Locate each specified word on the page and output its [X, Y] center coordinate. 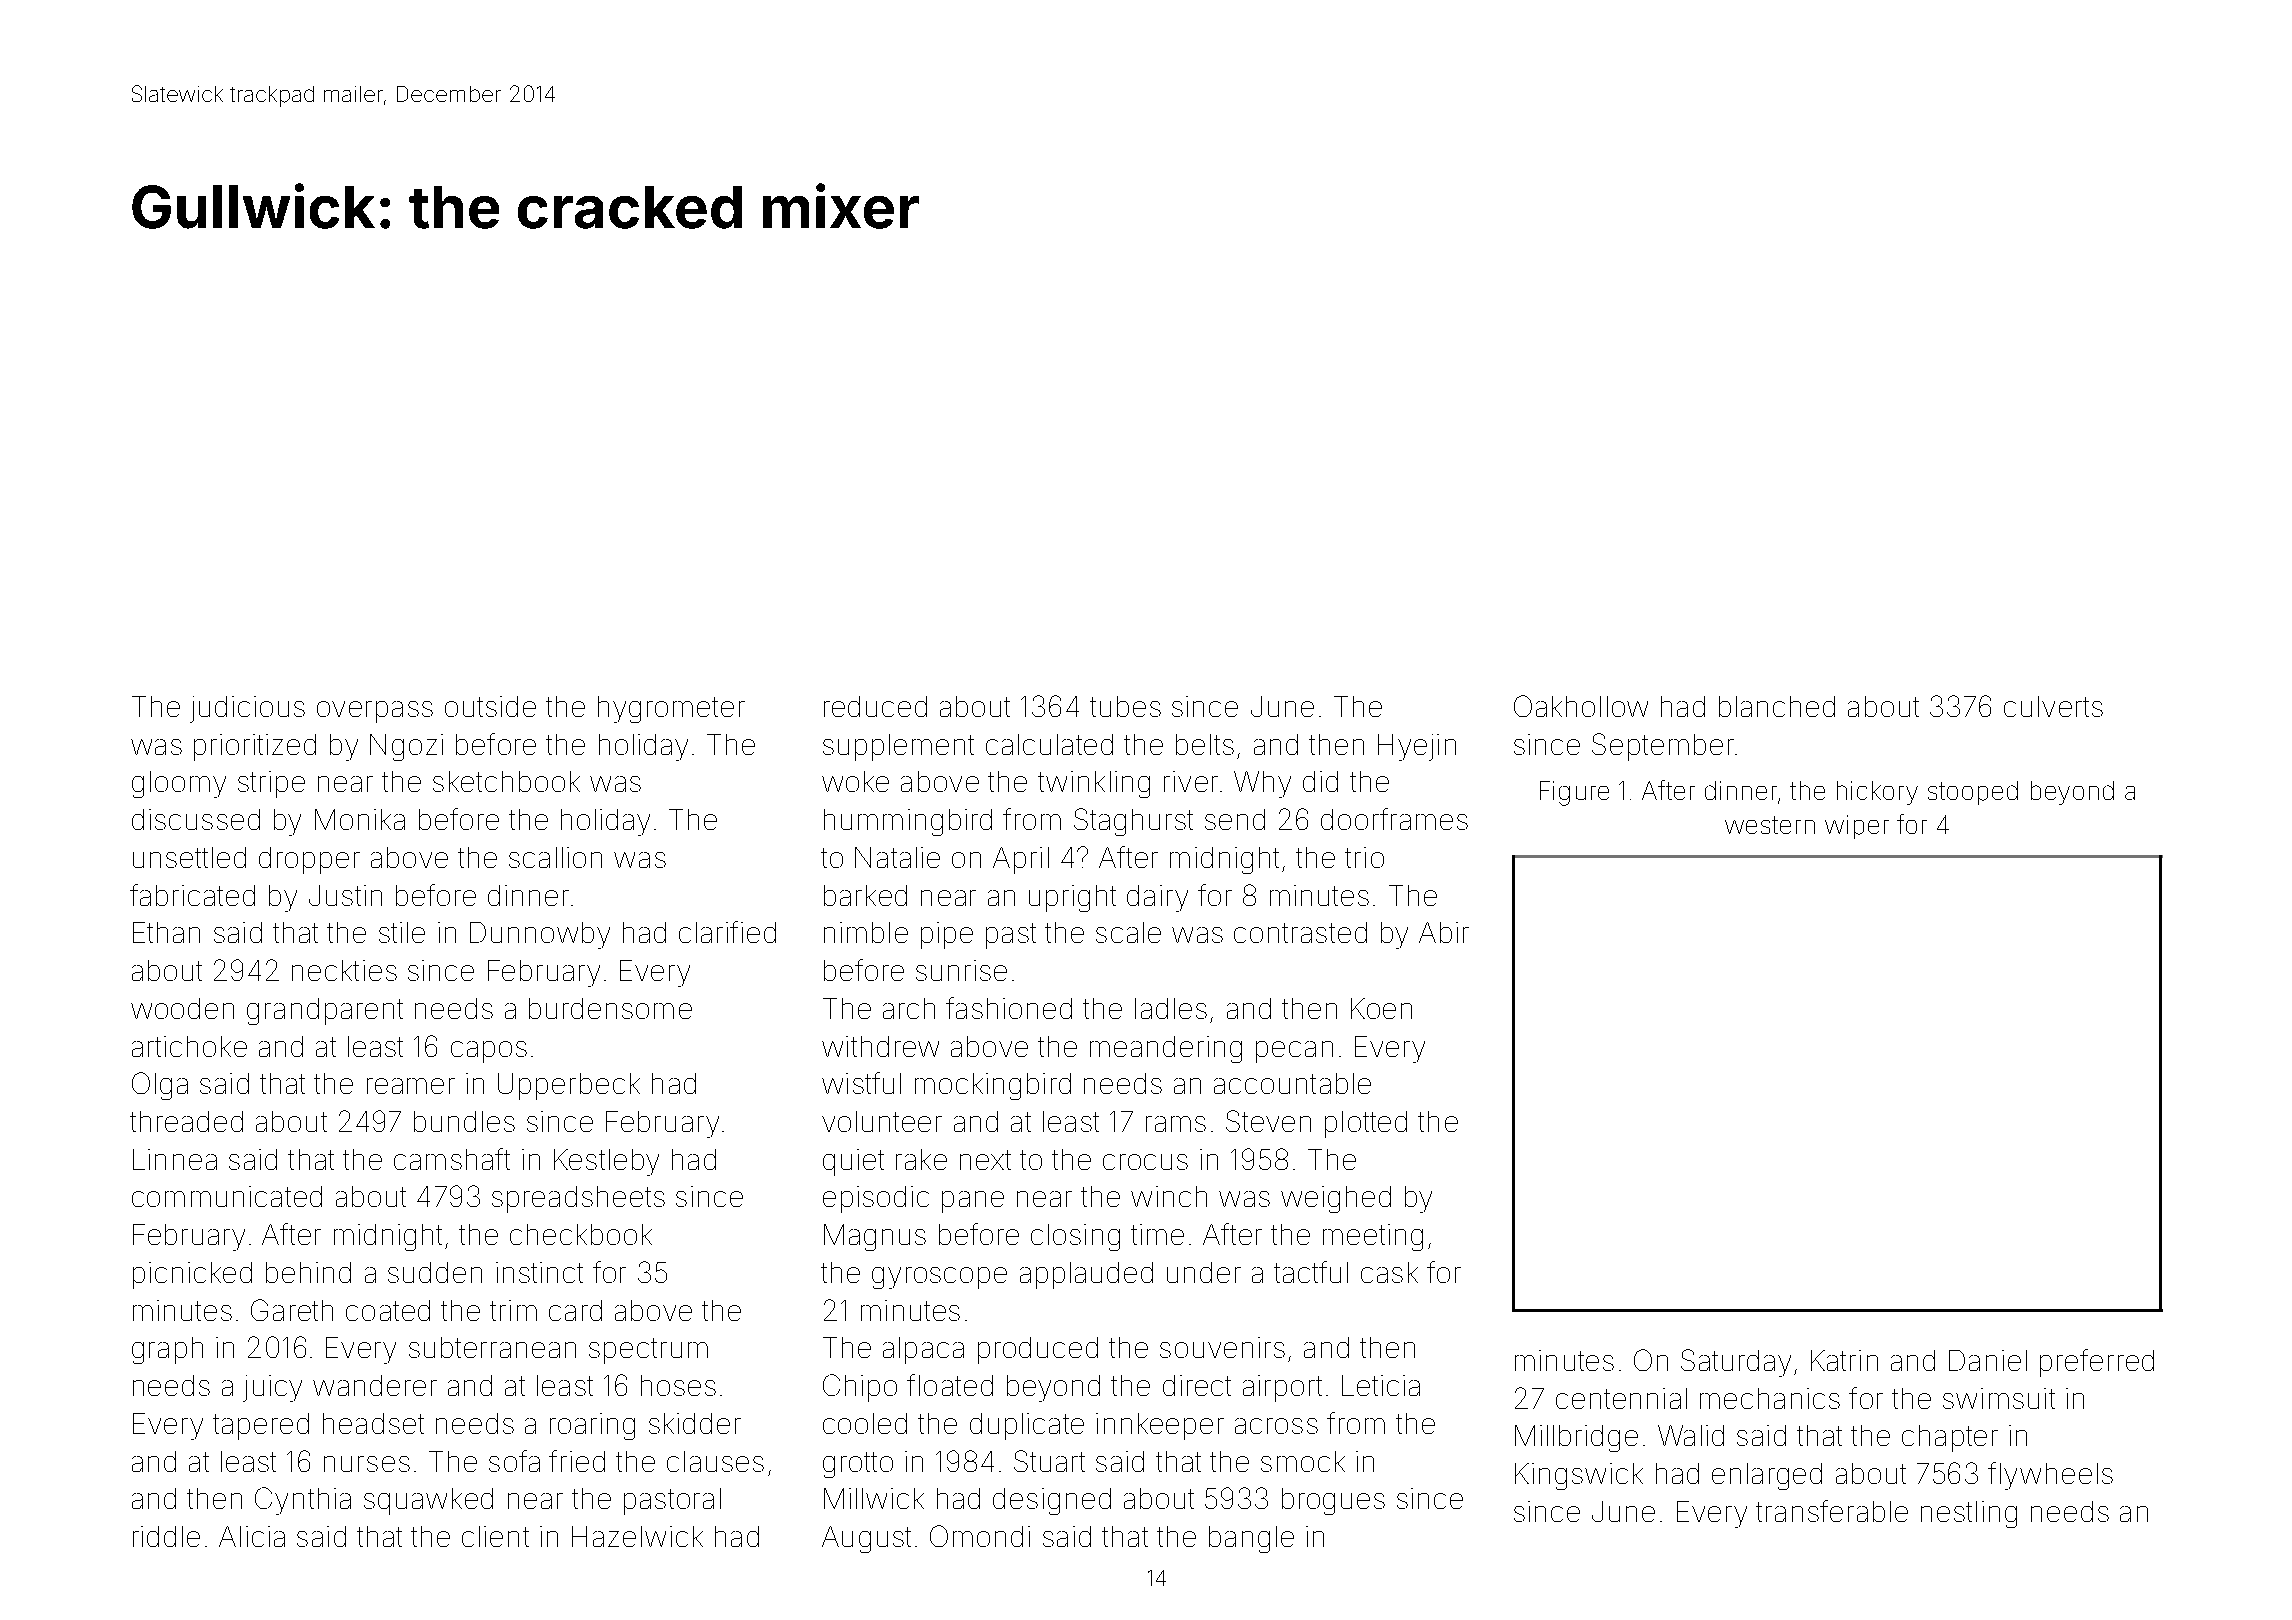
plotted [1366, 1124]
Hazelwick [637, 1536]
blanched [1777, 706]
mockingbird [993, 1086]
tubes [1125, 706]
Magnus [875, 1237]
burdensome [610, 1008]
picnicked [192, 1275]
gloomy [179, 784]
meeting [1373, 1237]
